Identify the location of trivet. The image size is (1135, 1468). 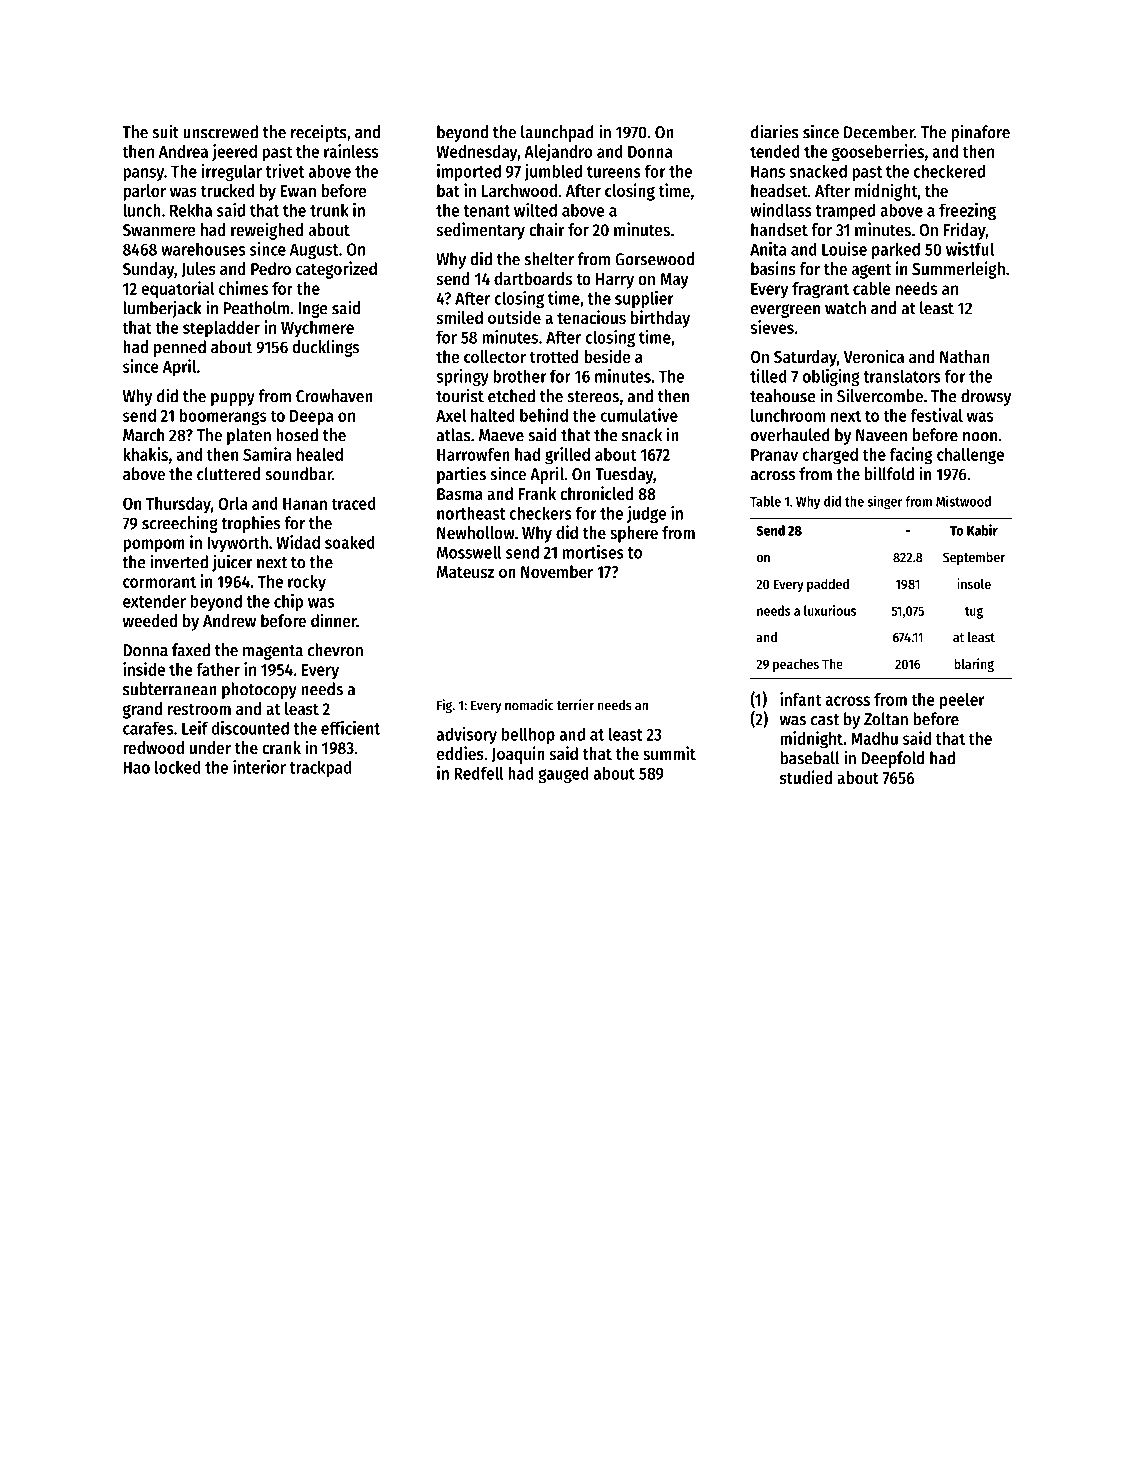
(285, 171).
